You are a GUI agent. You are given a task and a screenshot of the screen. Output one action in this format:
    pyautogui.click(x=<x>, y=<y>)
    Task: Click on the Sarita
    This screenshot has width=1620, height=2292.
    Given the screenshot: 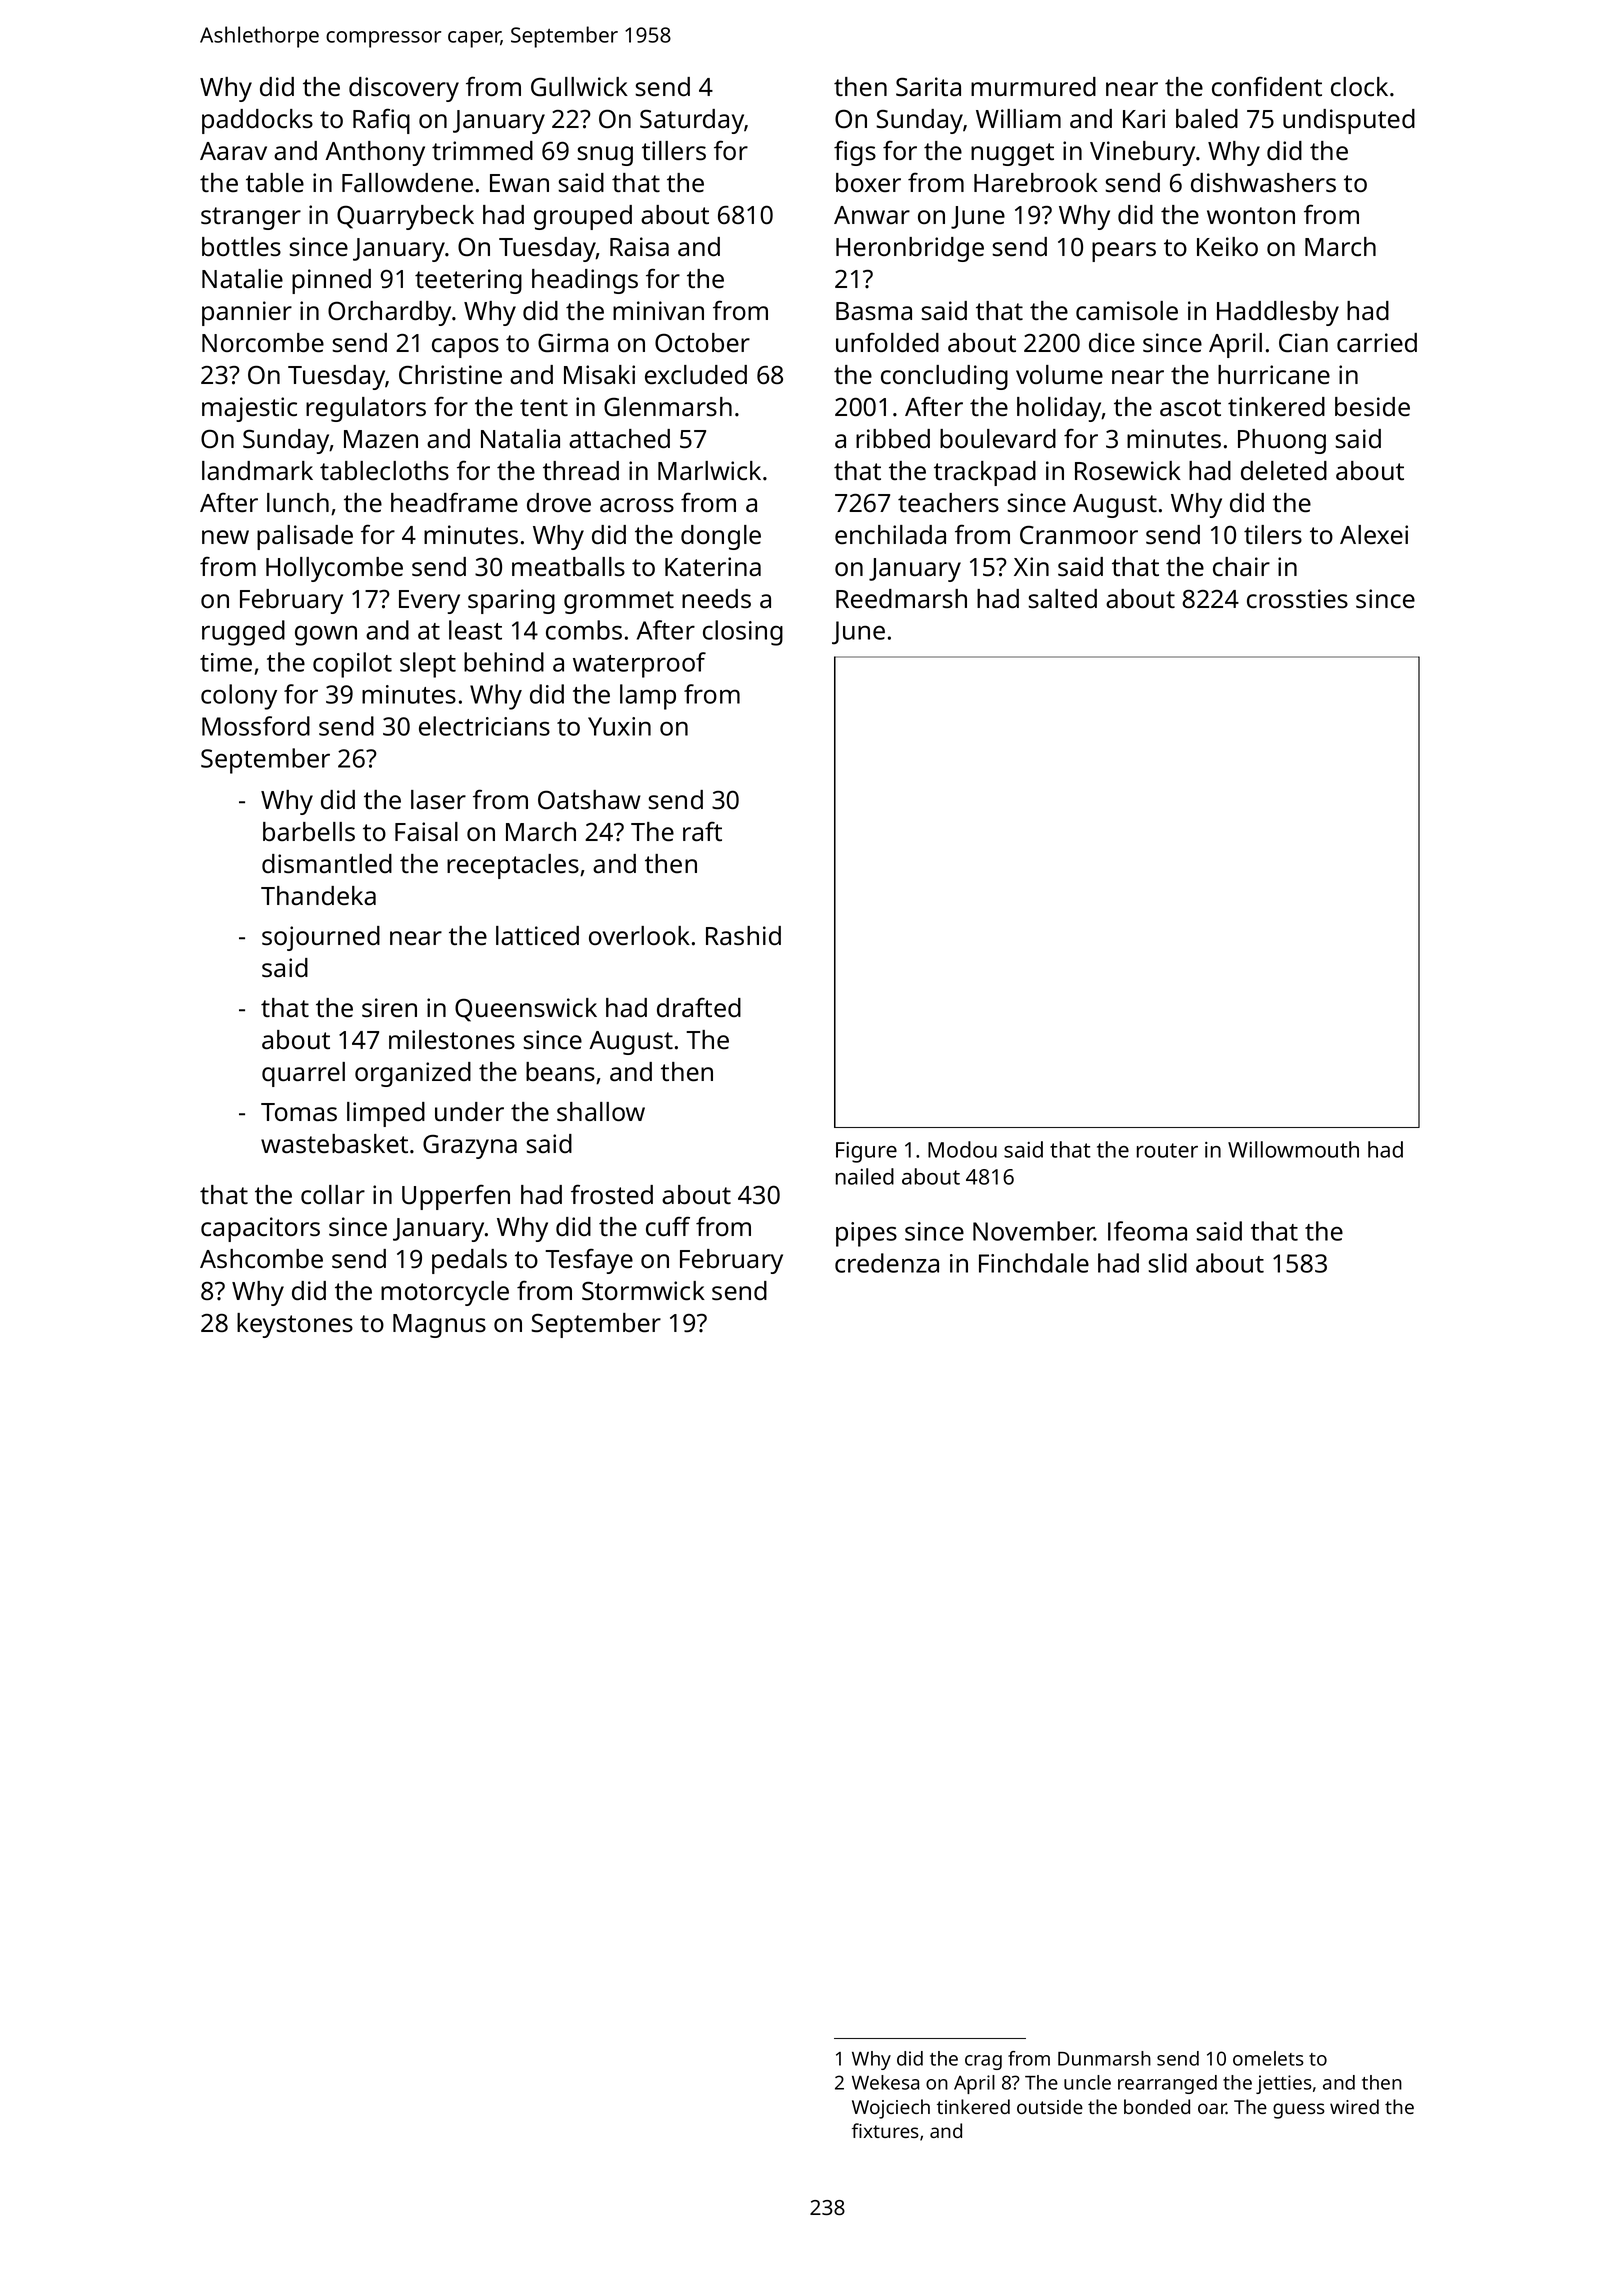 What is the action you would take?
    pyautogui.click(x=928, y=87)
